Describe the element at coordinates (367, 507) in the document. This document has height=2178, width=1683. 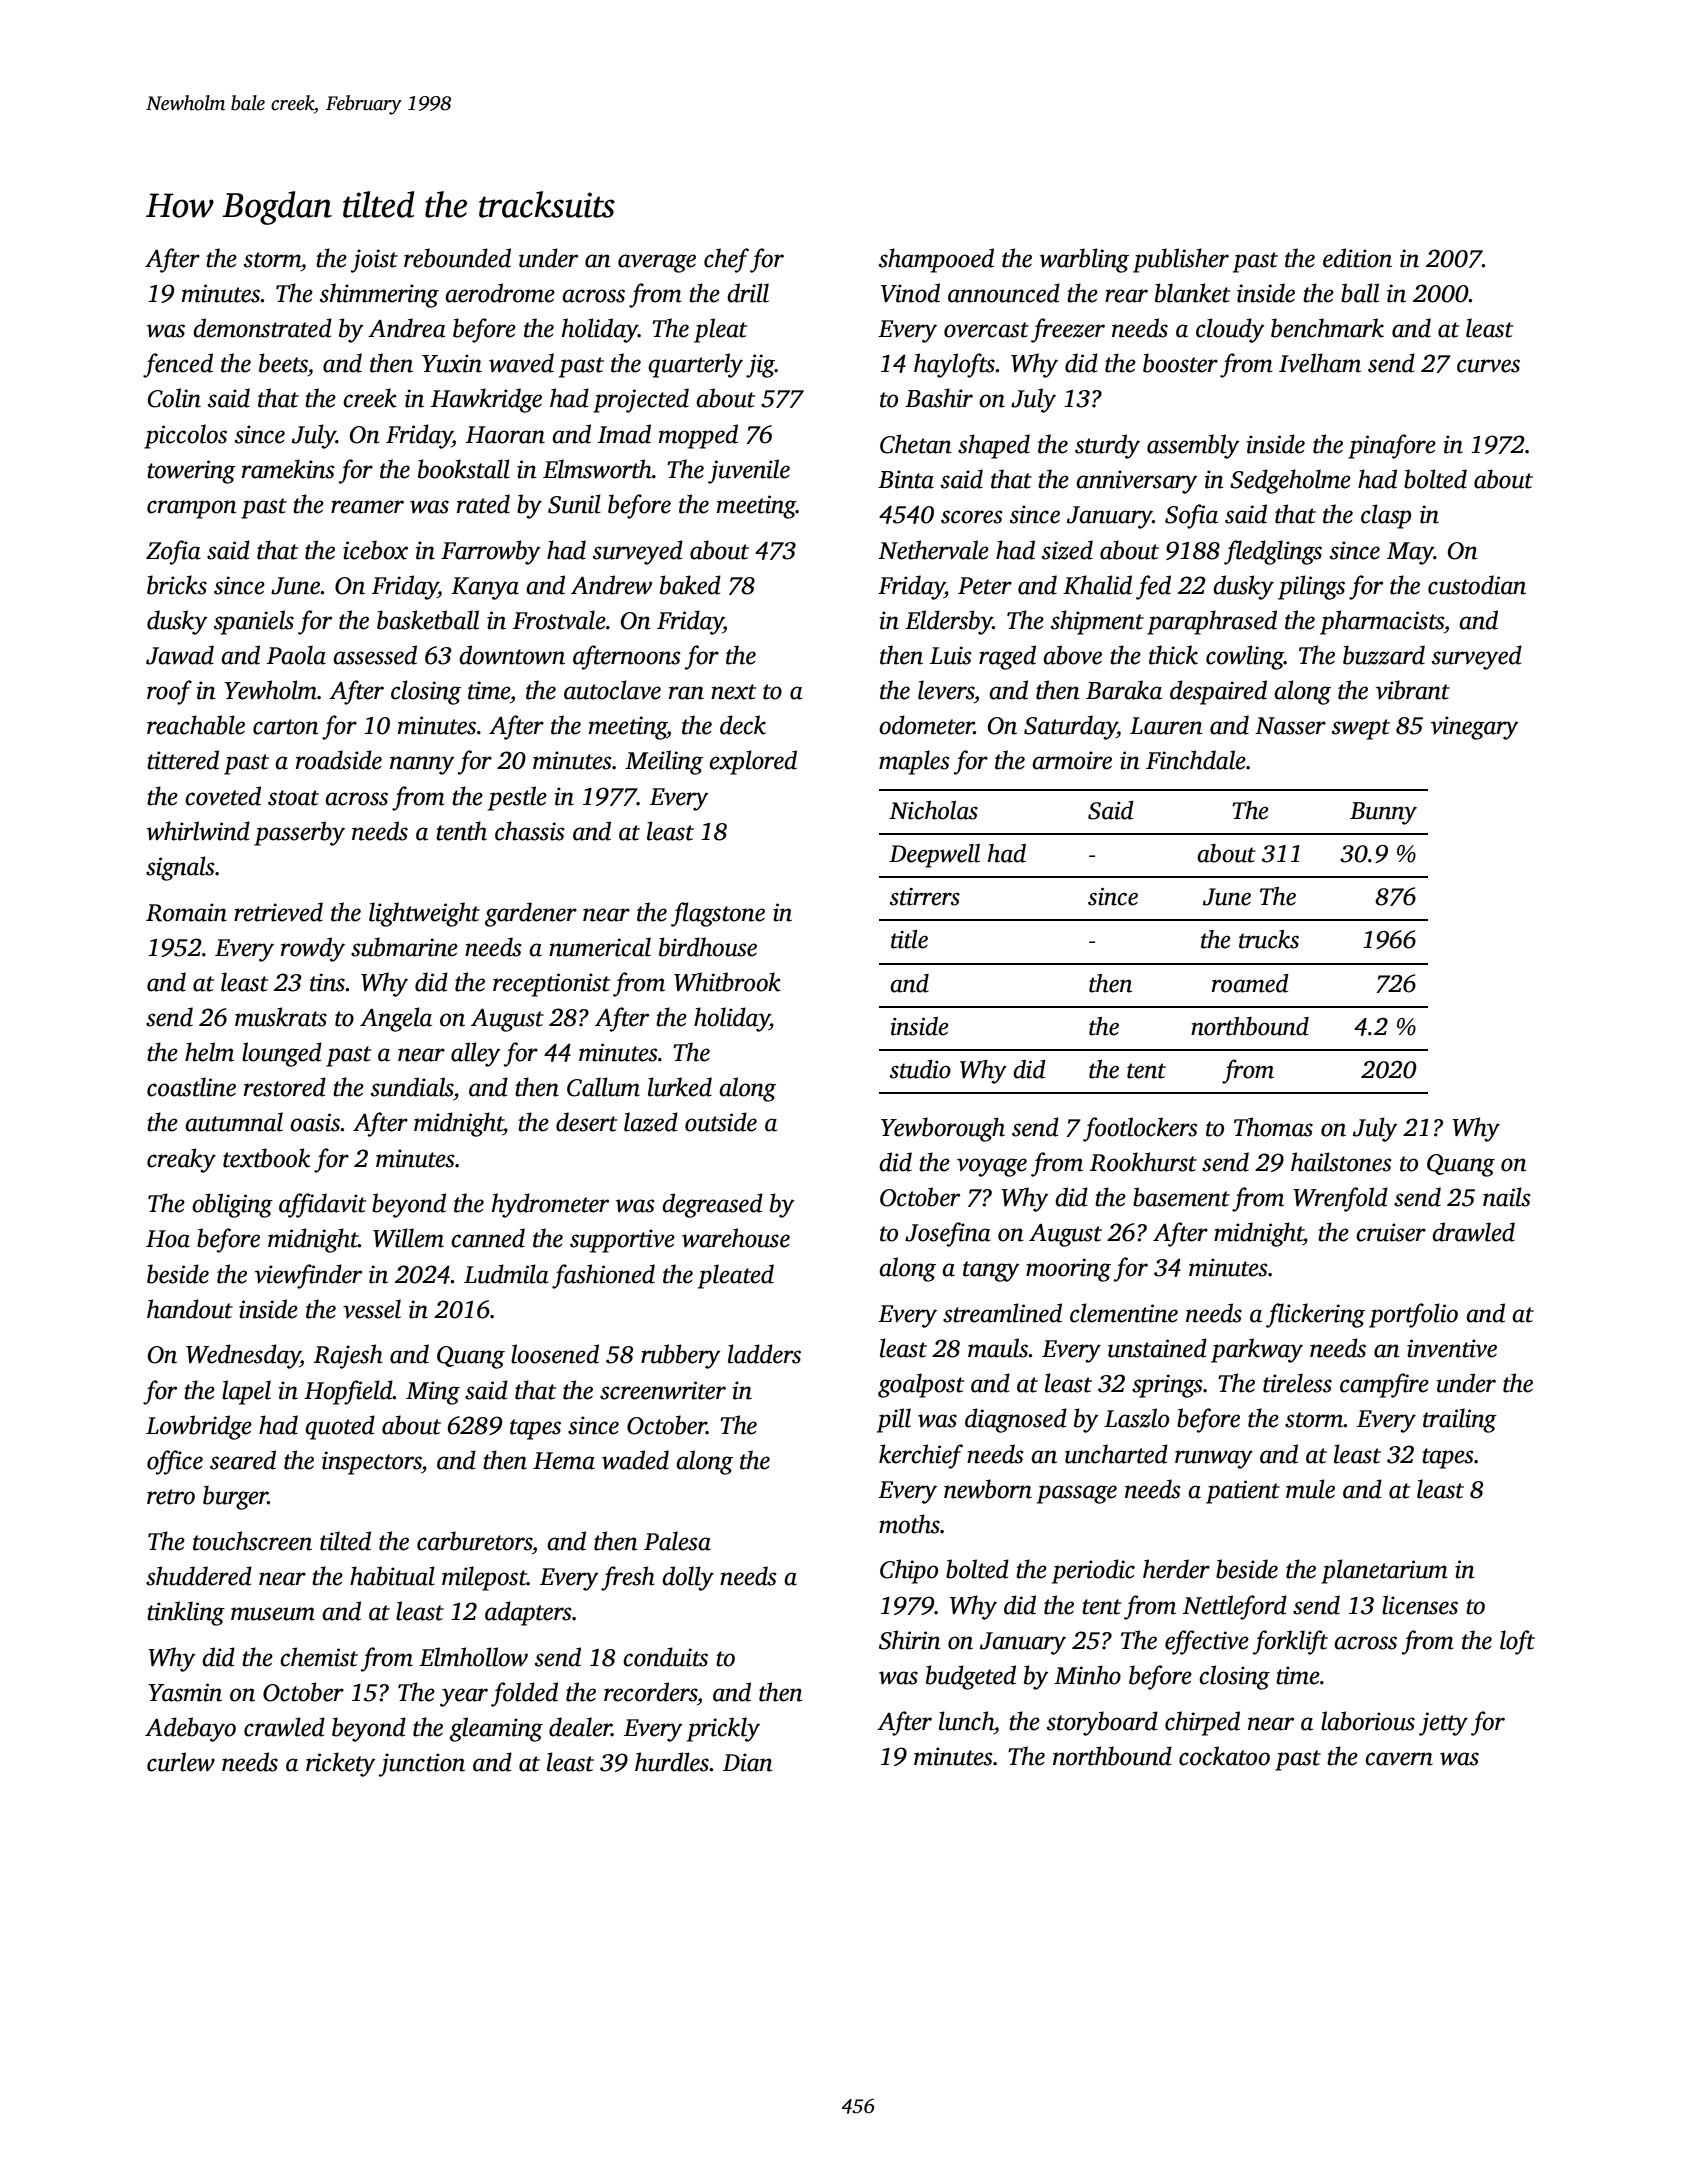
I see `reamer` at that location.
